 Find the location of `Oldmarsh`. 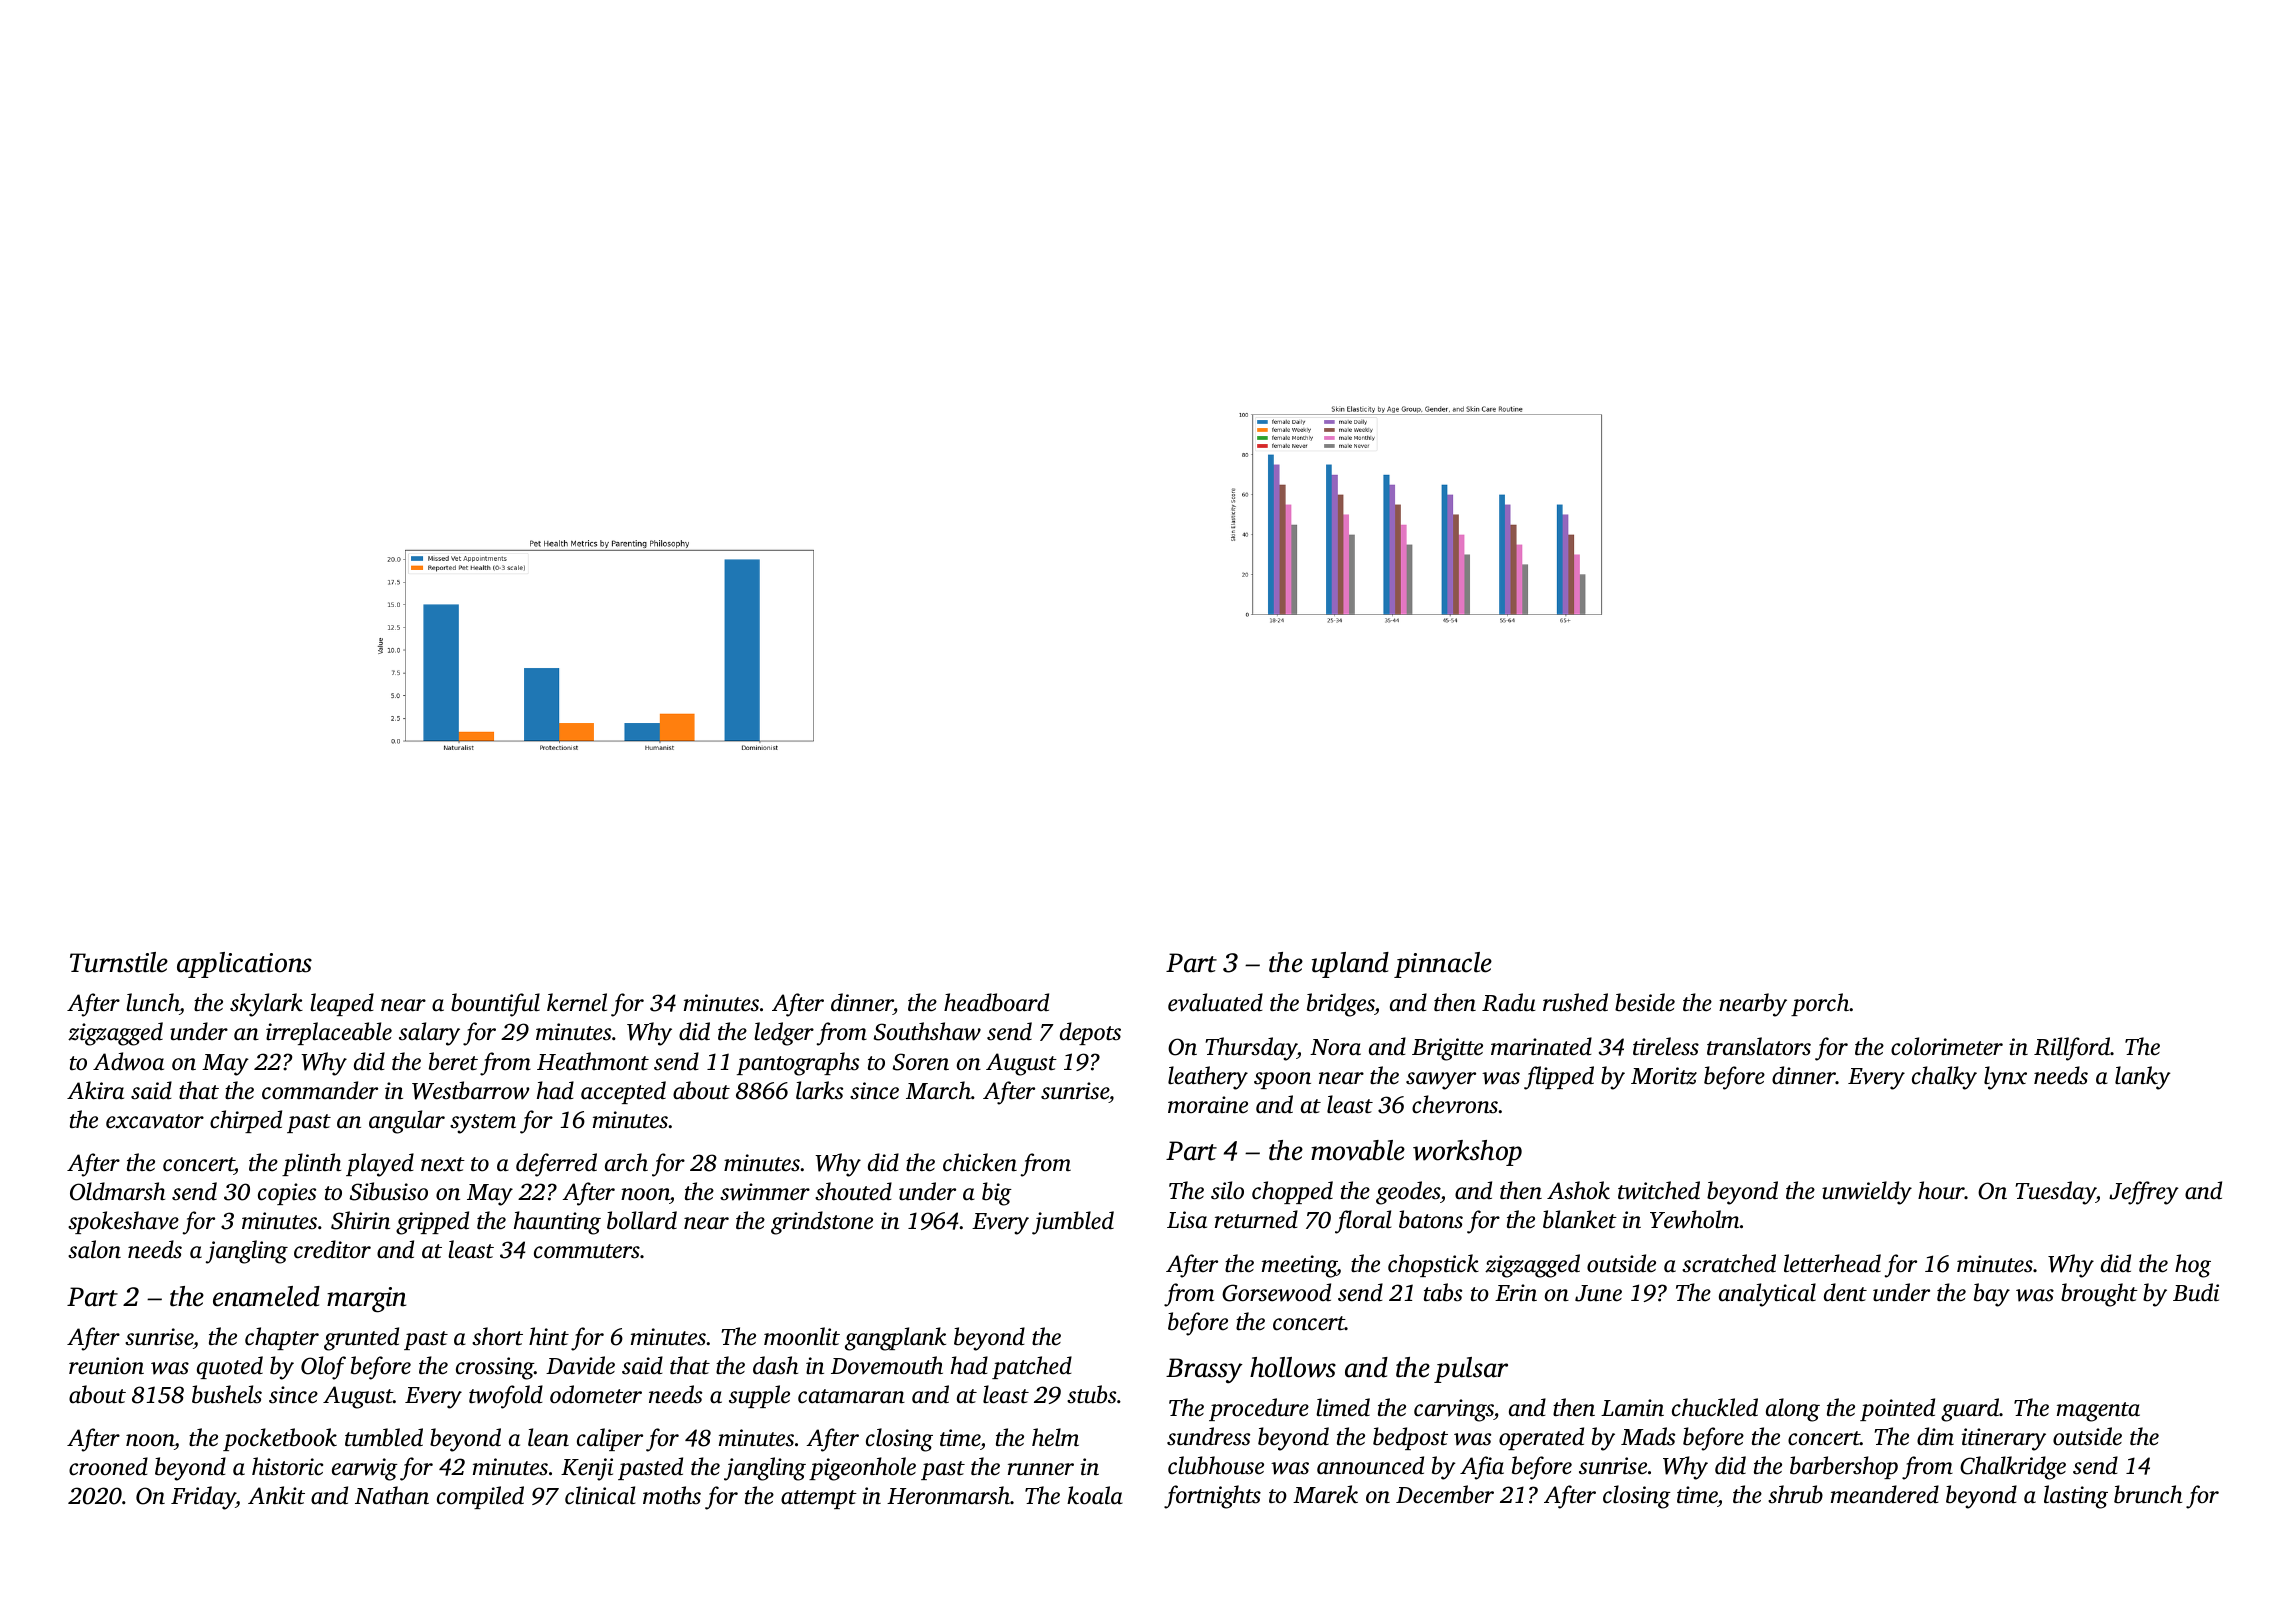

Oldmarsh is located at coordinates (117, 1191).
